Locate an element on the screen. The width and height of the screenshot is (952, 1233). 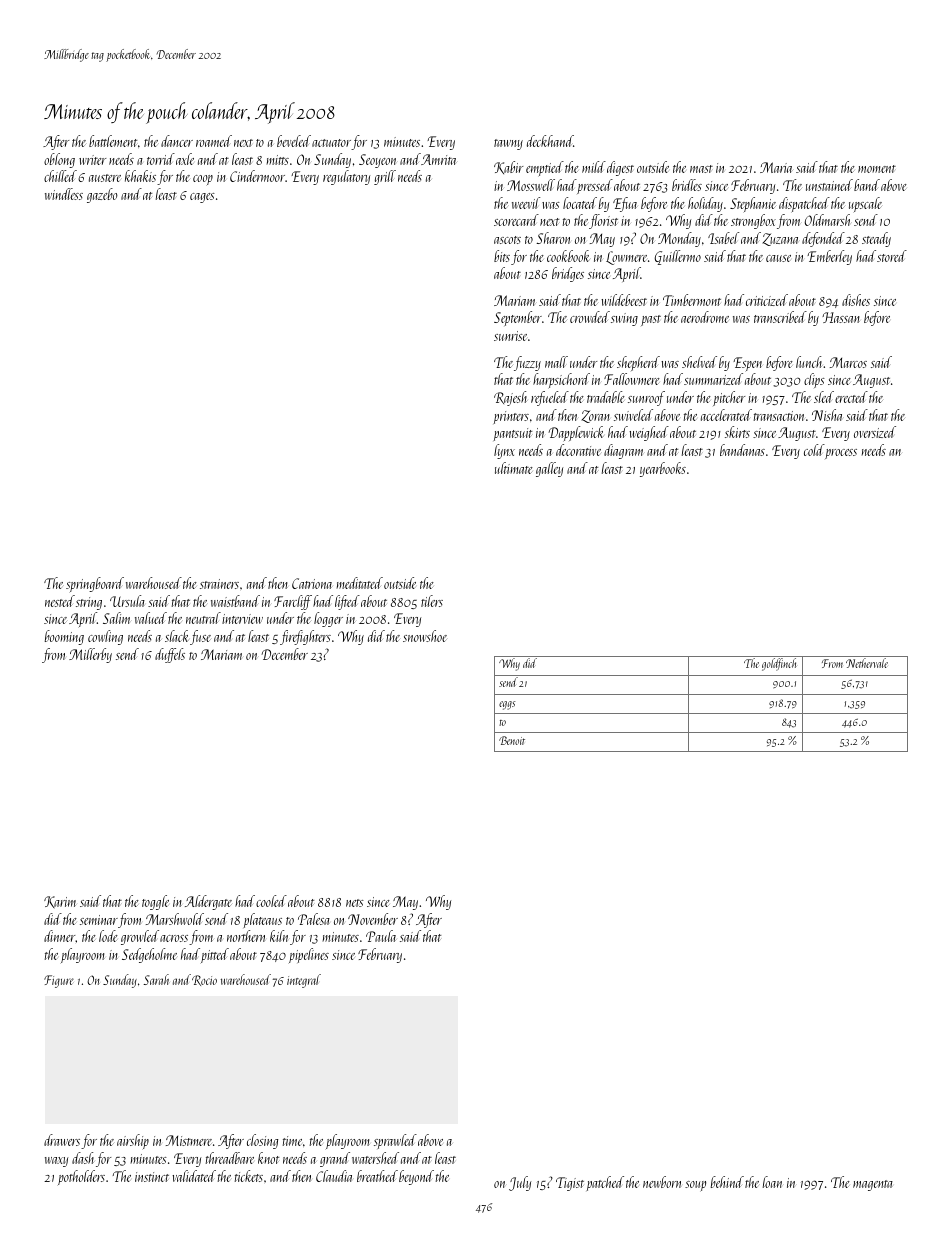
duffels is located at coordinates (170, 655).
